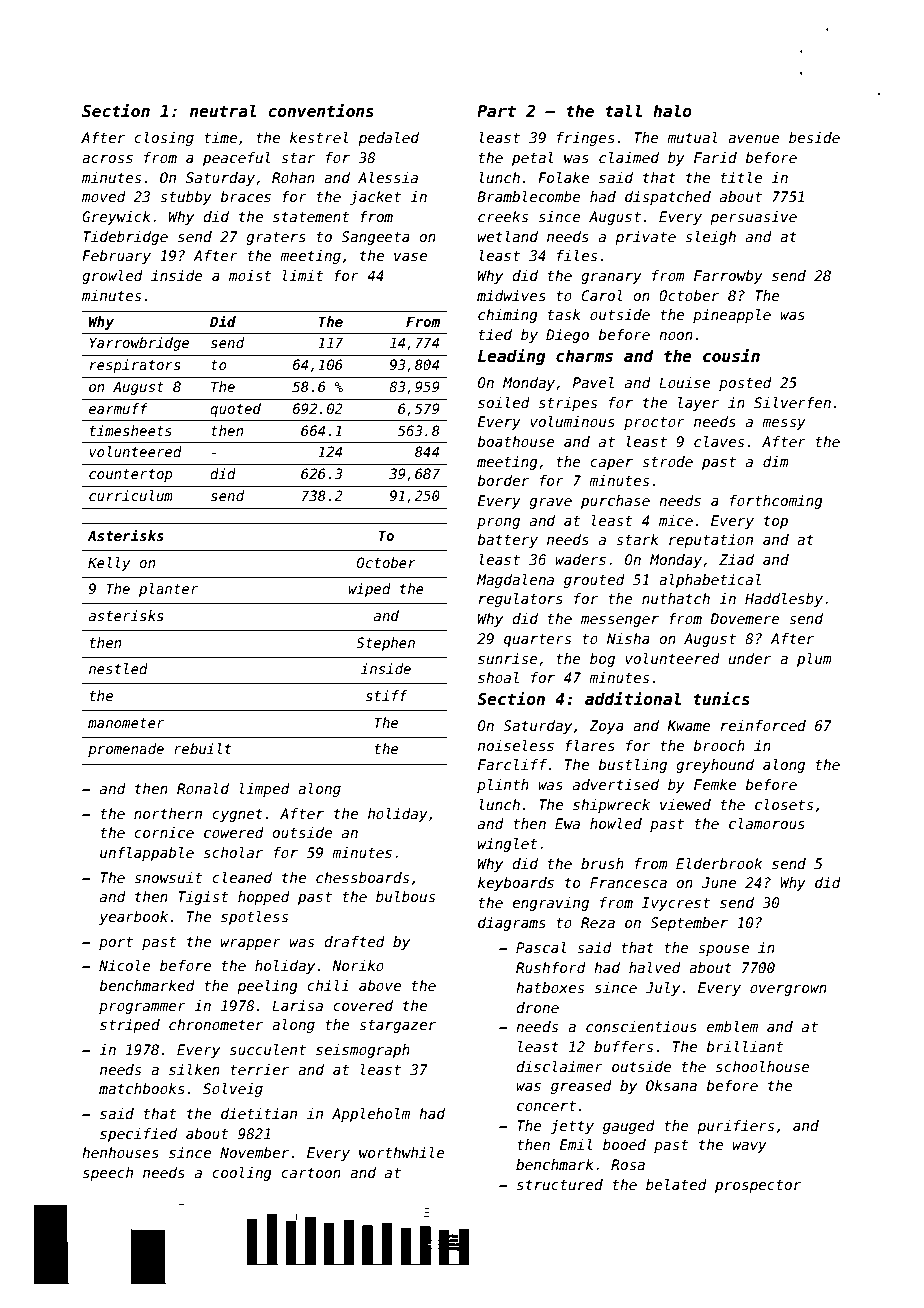 This page has width=924, height=1308. I want to click on strode, so click(667, 461).
